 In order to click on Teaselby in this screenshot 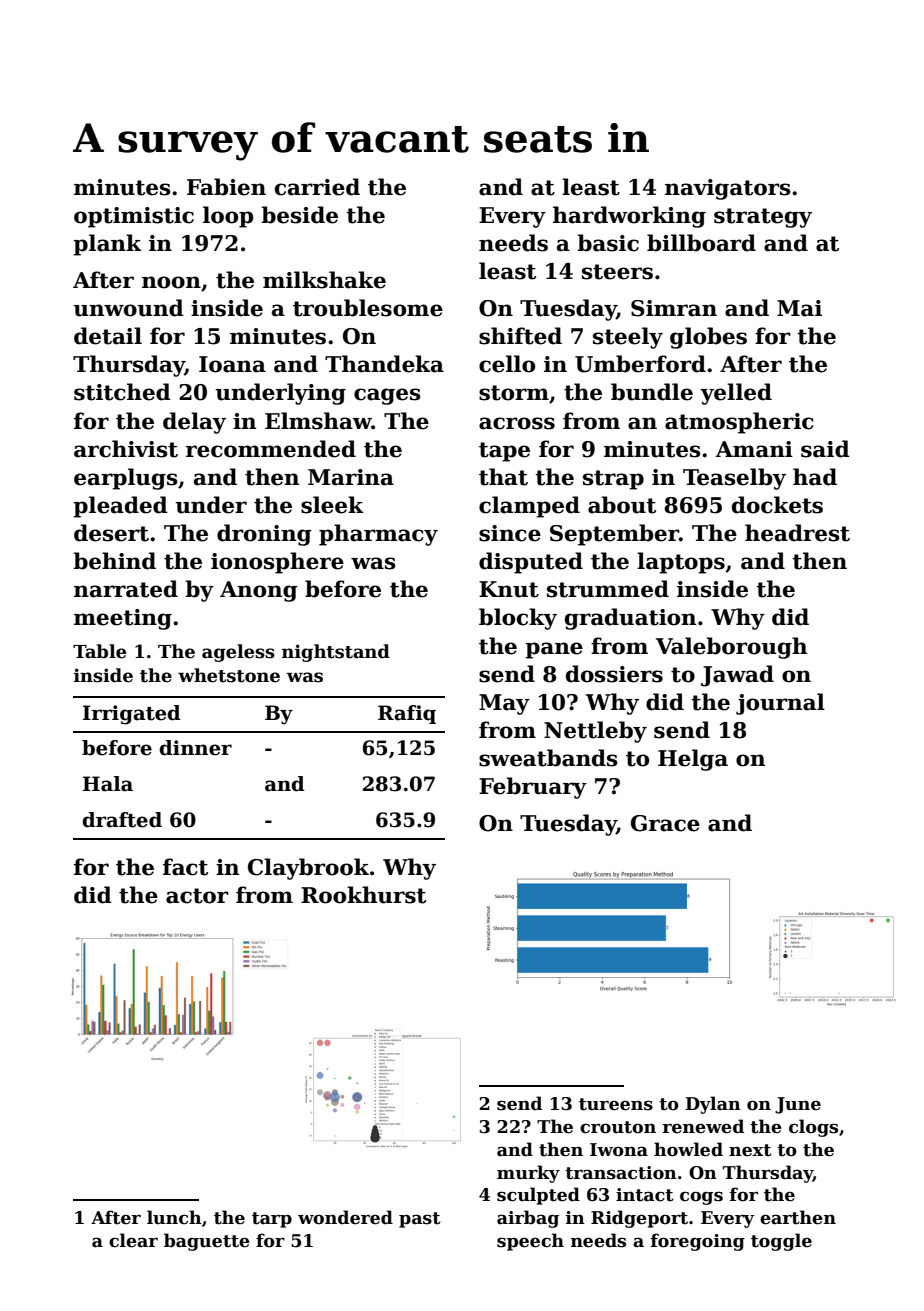, I will do `click(734, 479)`.
